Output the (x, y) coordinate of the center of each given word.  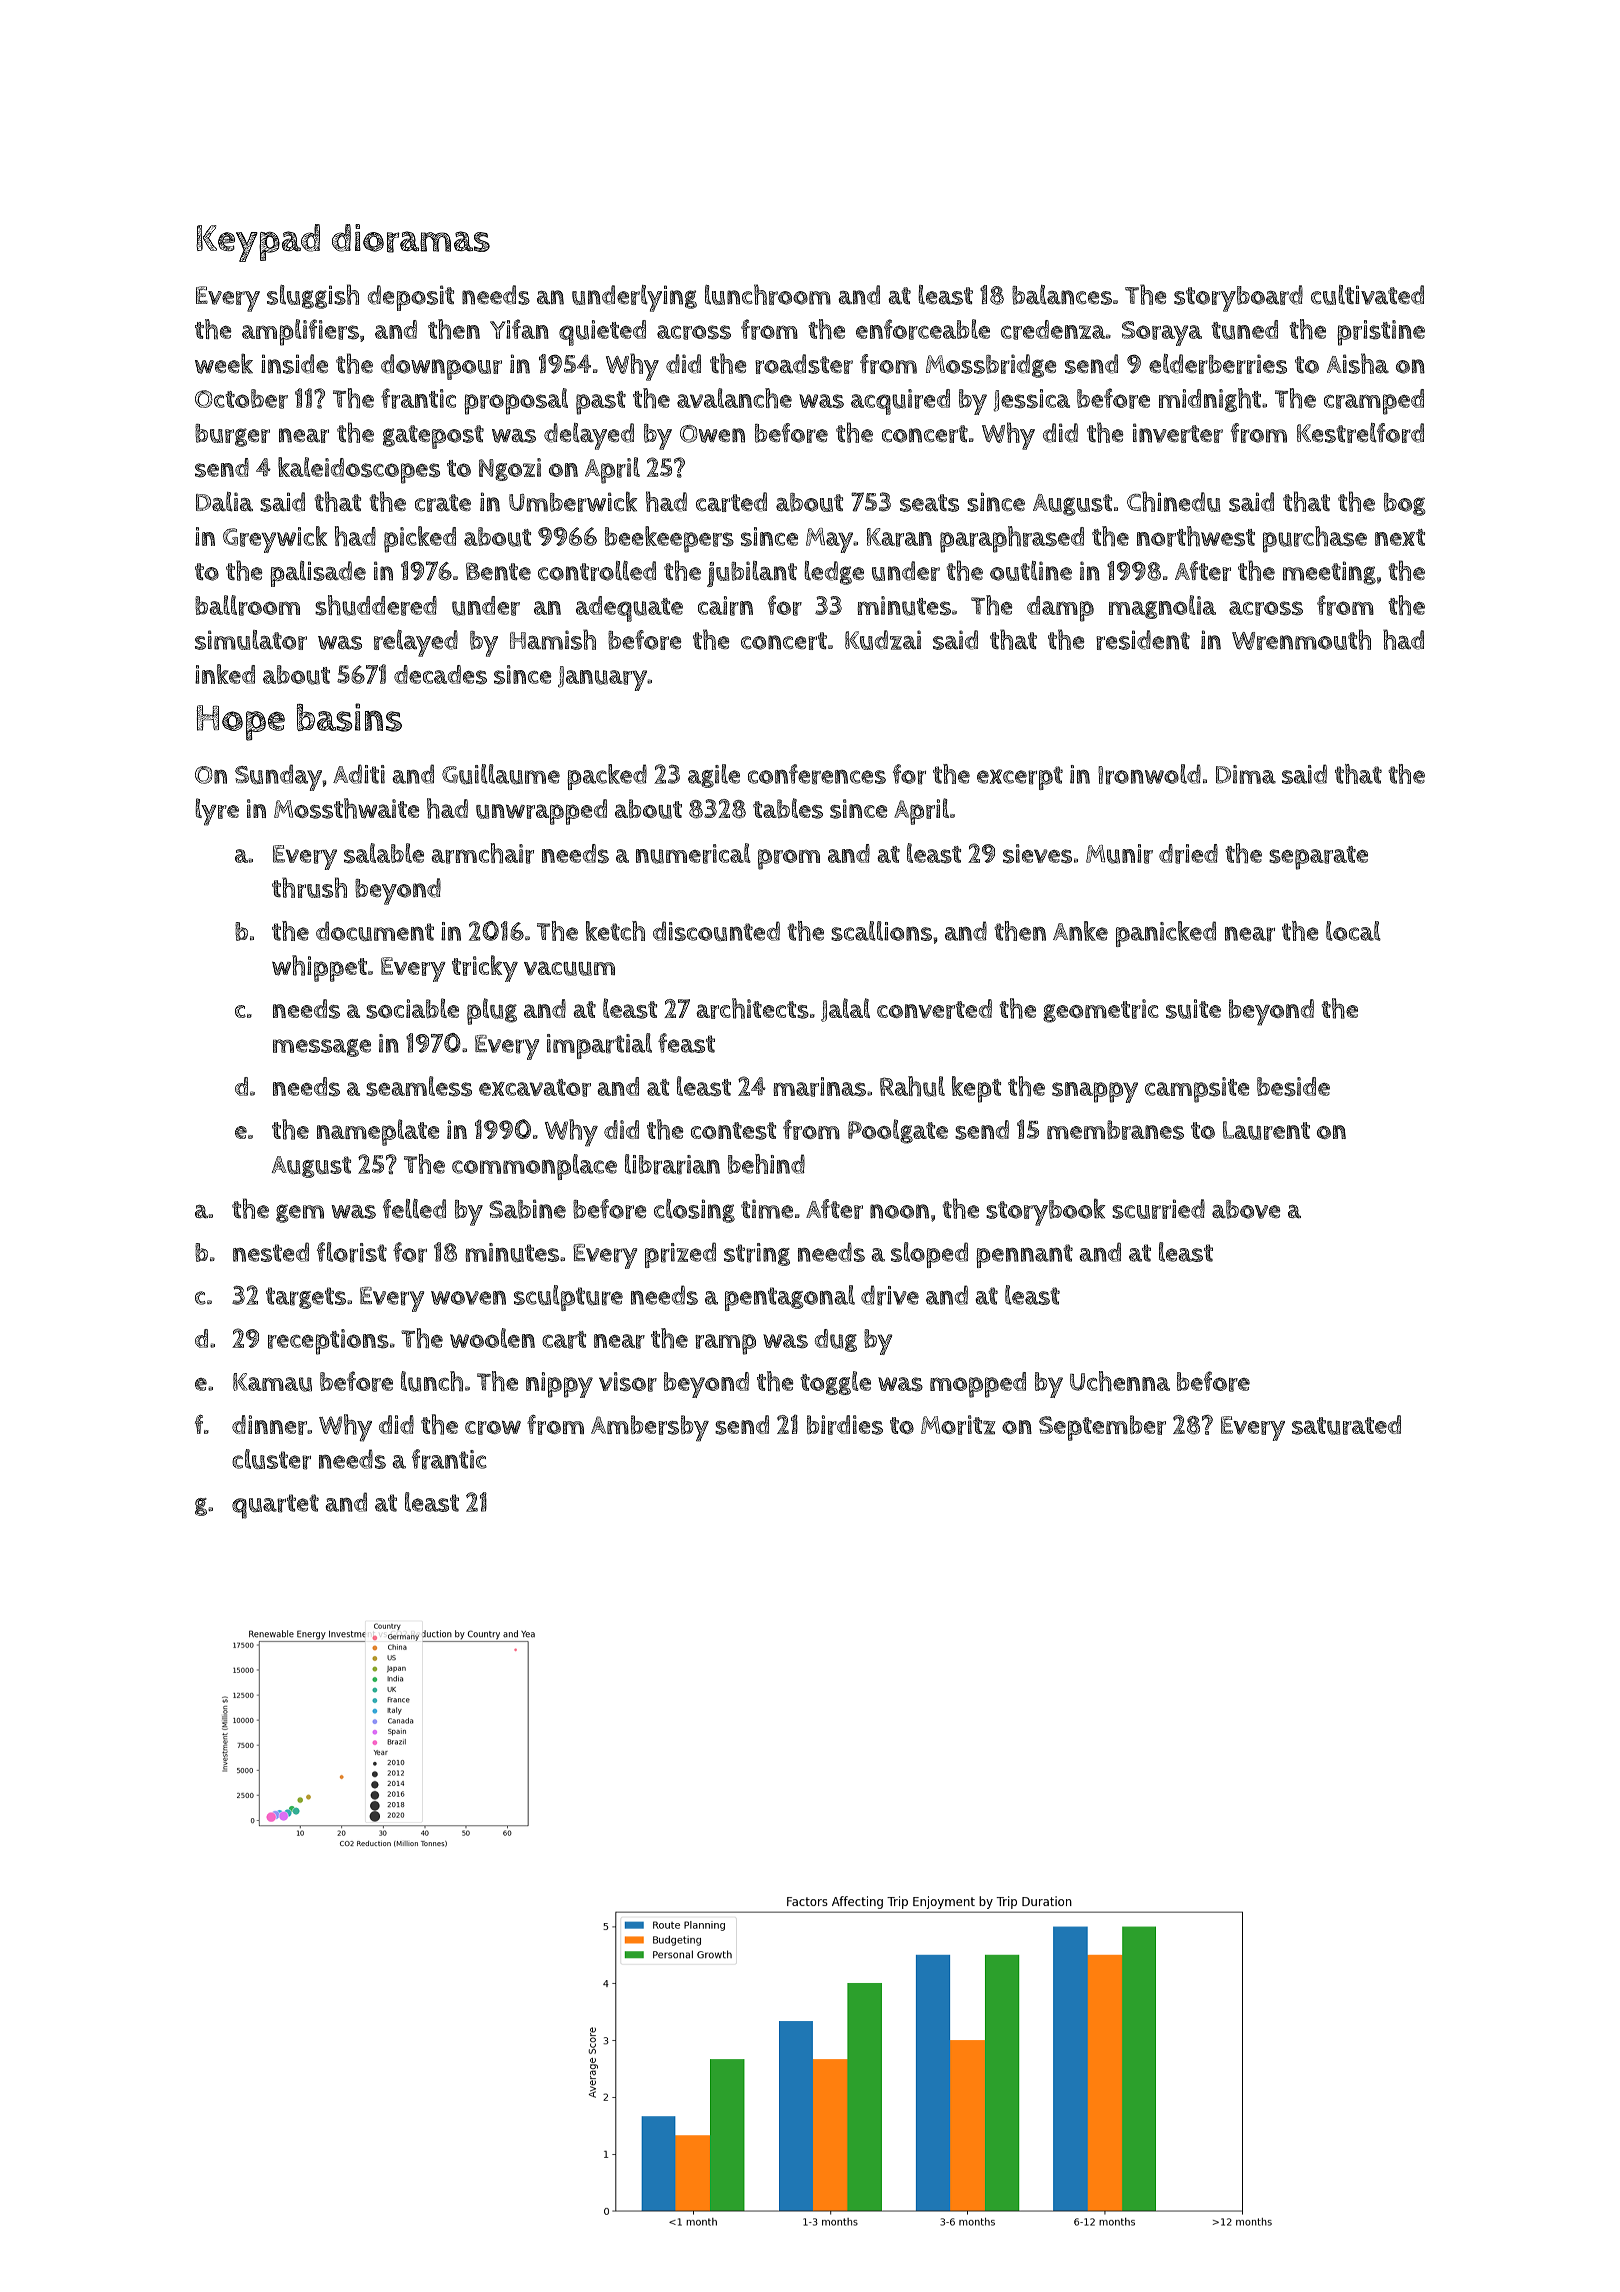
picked (420, 539)
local (1353, 931)
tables (788, 808)
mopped (978, 1385)
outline (1031, 571)
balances (1062, 295)
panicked (1166, 934)
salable (384, 853)
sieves (1037, 854)
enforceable (923, 329)
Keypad (258, 243)
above (1246, 1209)
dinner (269, 1425)
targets (306, 1298)
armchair (482, 853)
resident (1143, 640)
